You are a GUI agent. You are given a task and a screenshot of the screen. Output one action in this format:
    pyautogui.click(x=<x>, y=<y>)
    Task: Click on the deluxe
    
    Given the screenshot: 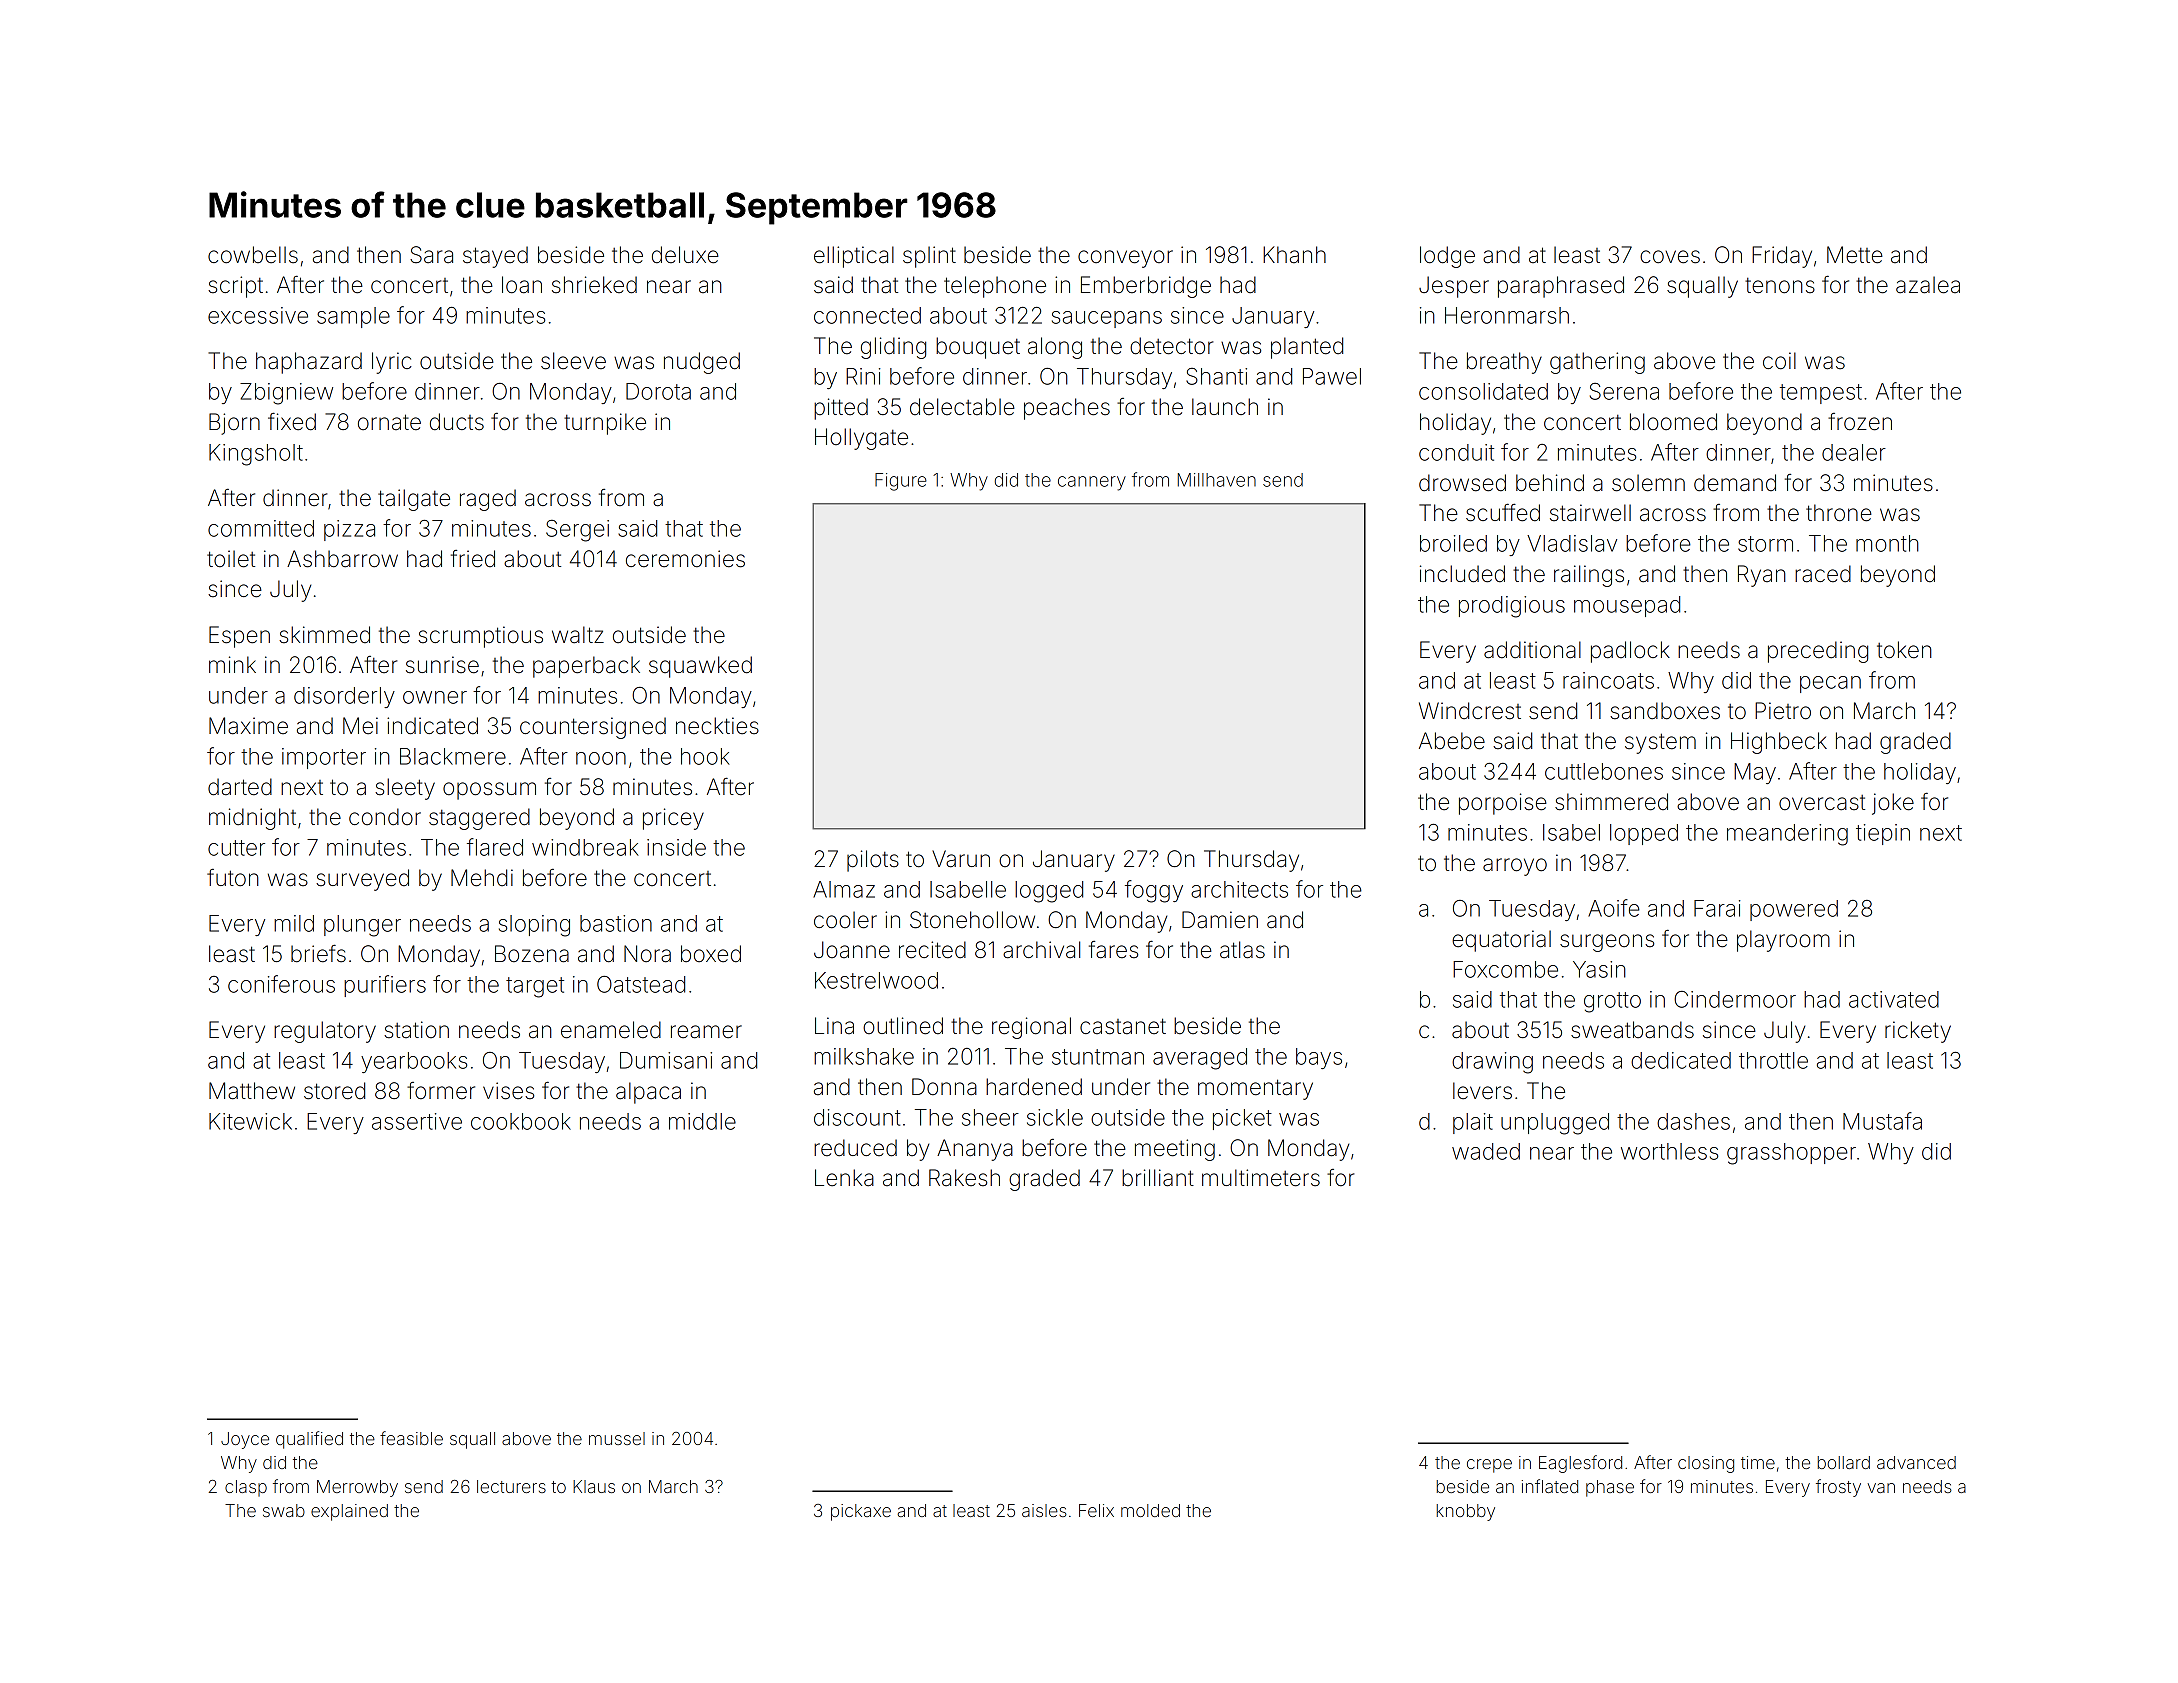 What is the action you would take?
    pyautogui.click(x=685, y=255)
